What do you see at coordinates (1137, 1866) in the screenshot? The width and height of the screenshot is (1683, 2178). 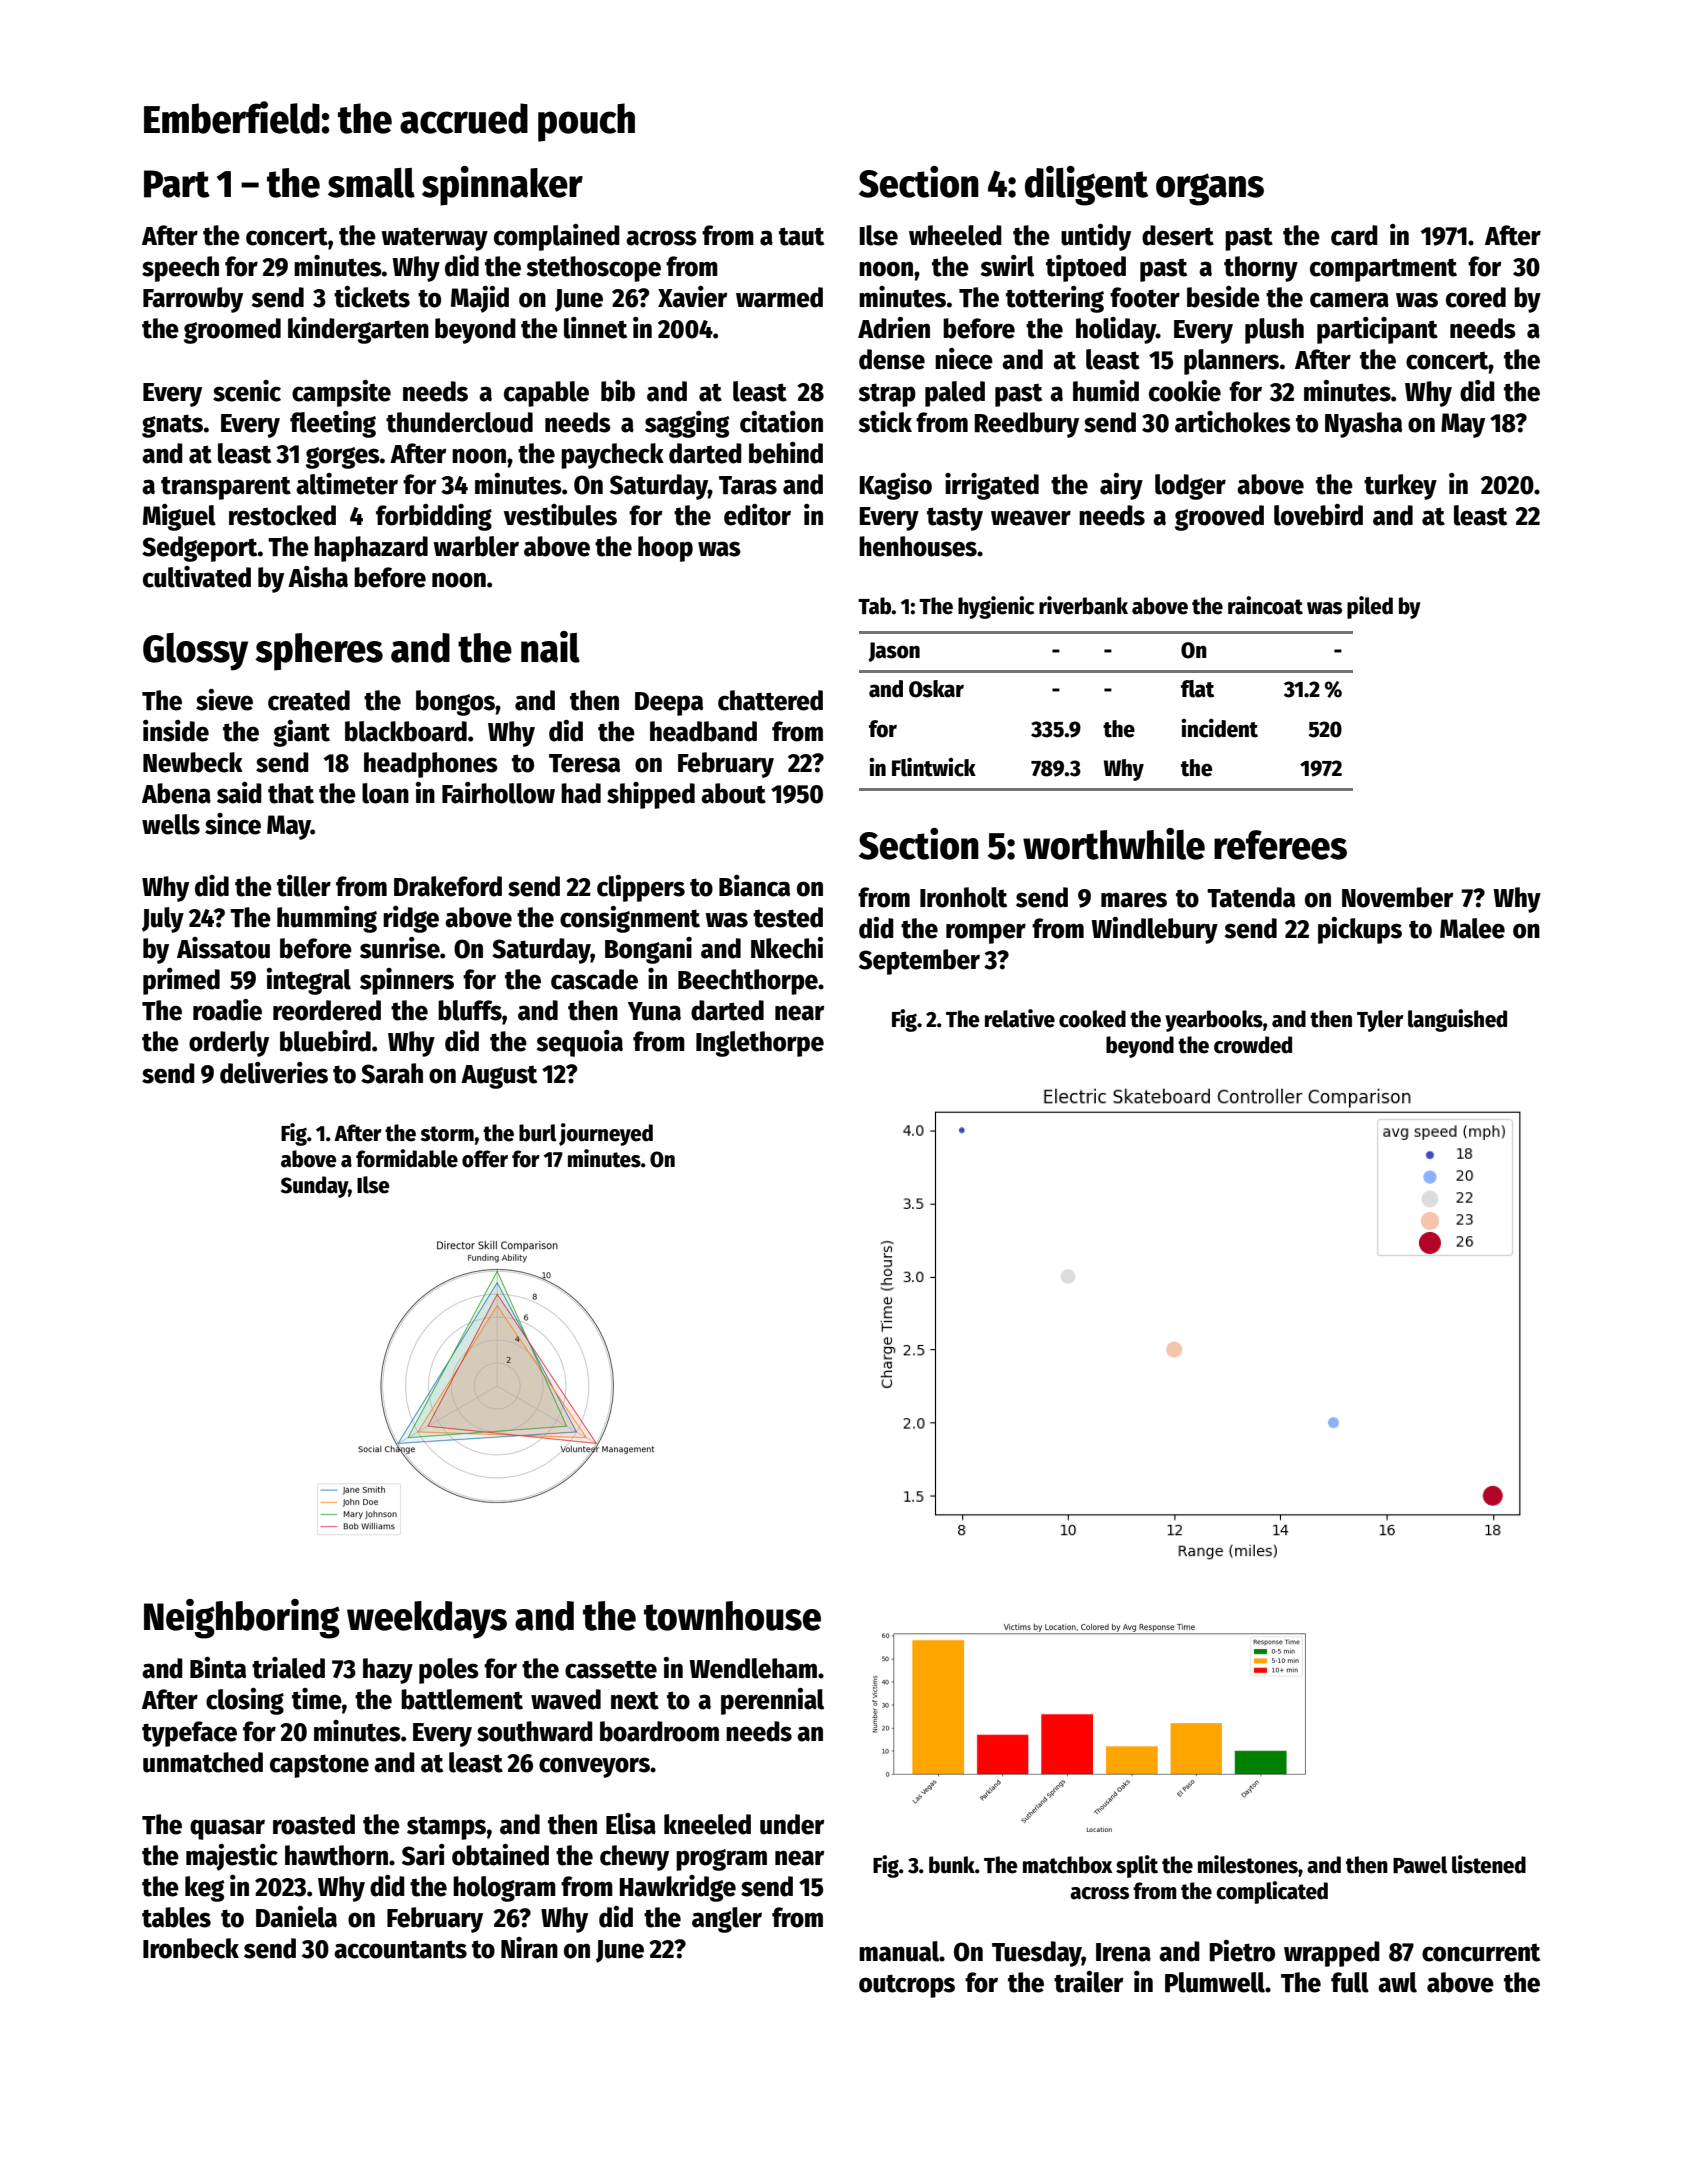 I see `split` at bounding box center [1137, 1866].
